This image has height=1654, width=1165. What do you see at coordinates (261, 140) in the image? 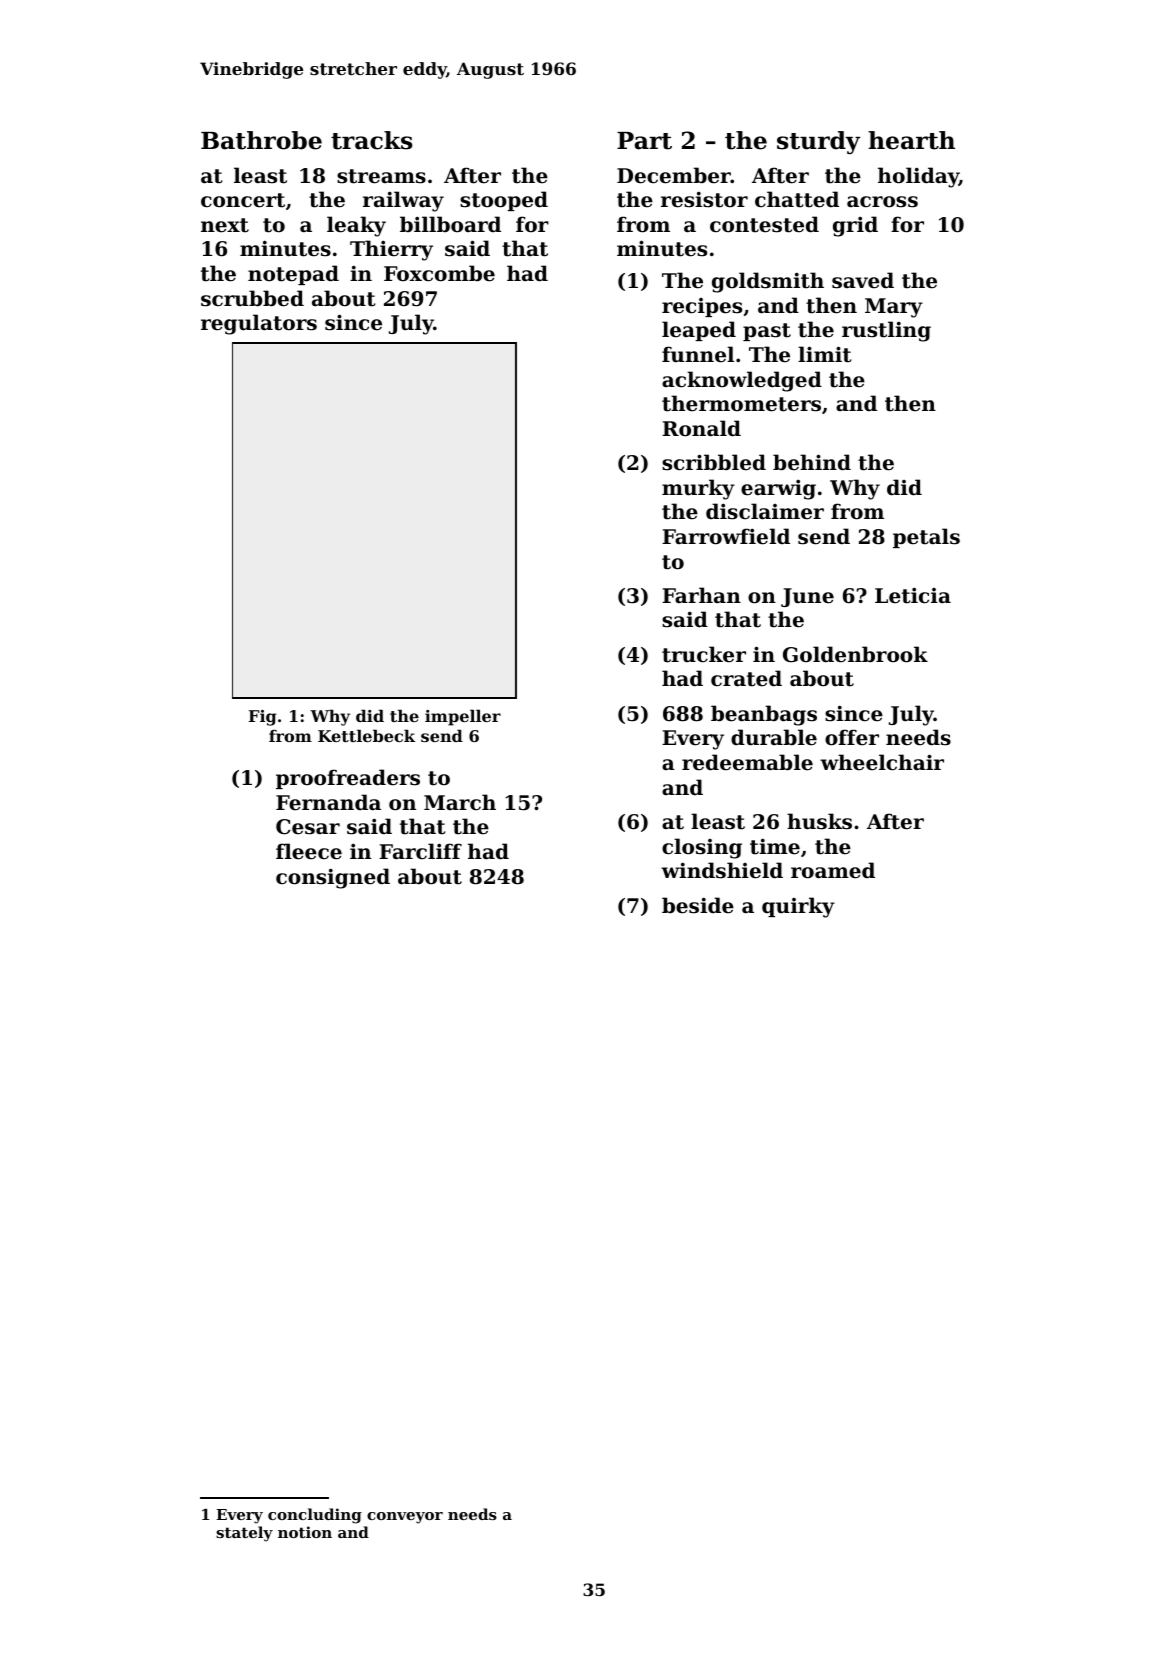
I see `Bathrobe` at bounding box center [261, 140].
